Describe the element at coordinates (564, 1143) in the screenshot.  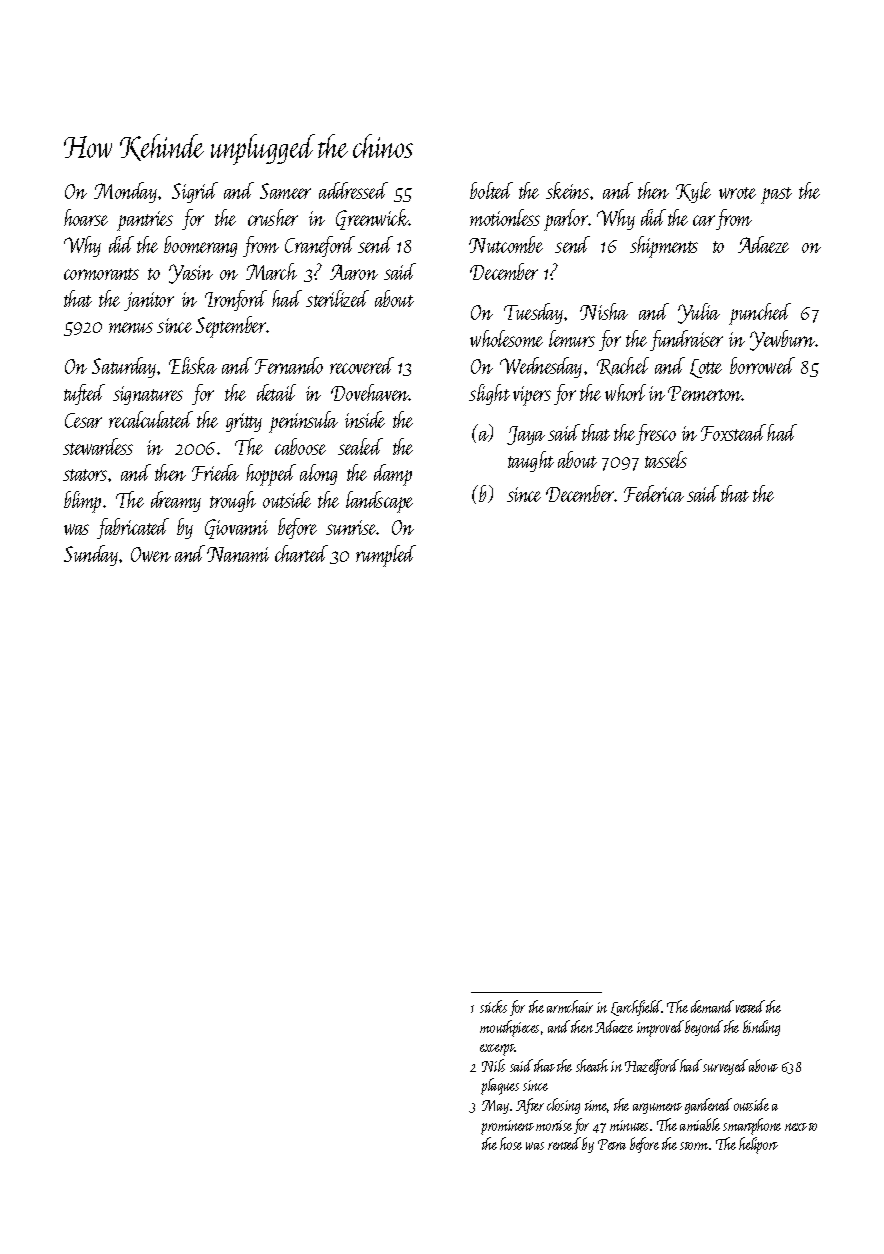
I see `rented` at that location.
